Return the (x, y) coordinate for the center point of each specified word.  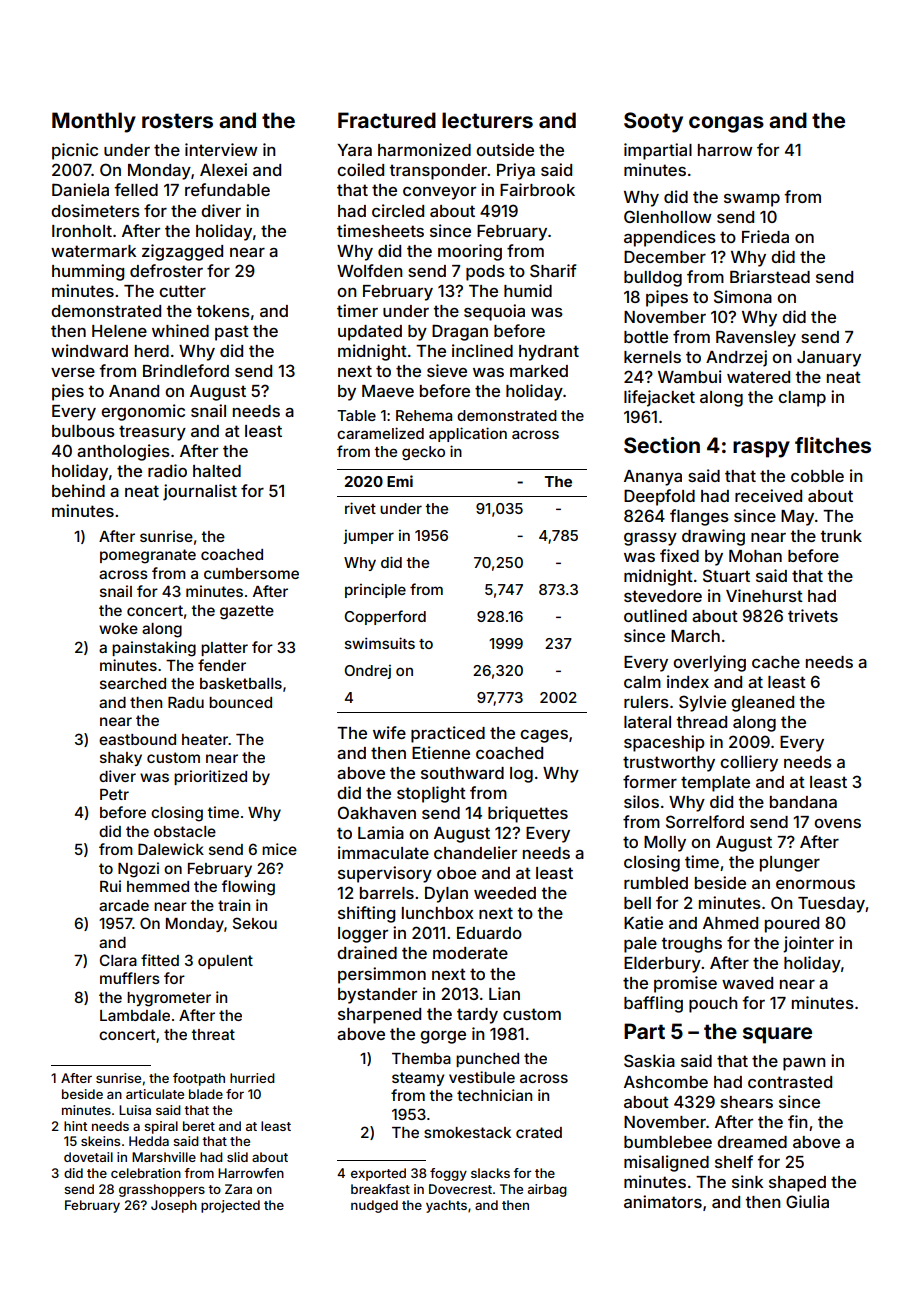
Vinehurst (764, 595)
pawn (804, 1064)
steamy (418, 1079)
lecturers (487, 120)
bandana (803, 802)
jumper (368, 536)
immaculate (383, 852)
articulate (155, 1094)
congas (726, 124)
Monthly (94, 122)
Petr (114, 794)
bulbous (83, 431)
